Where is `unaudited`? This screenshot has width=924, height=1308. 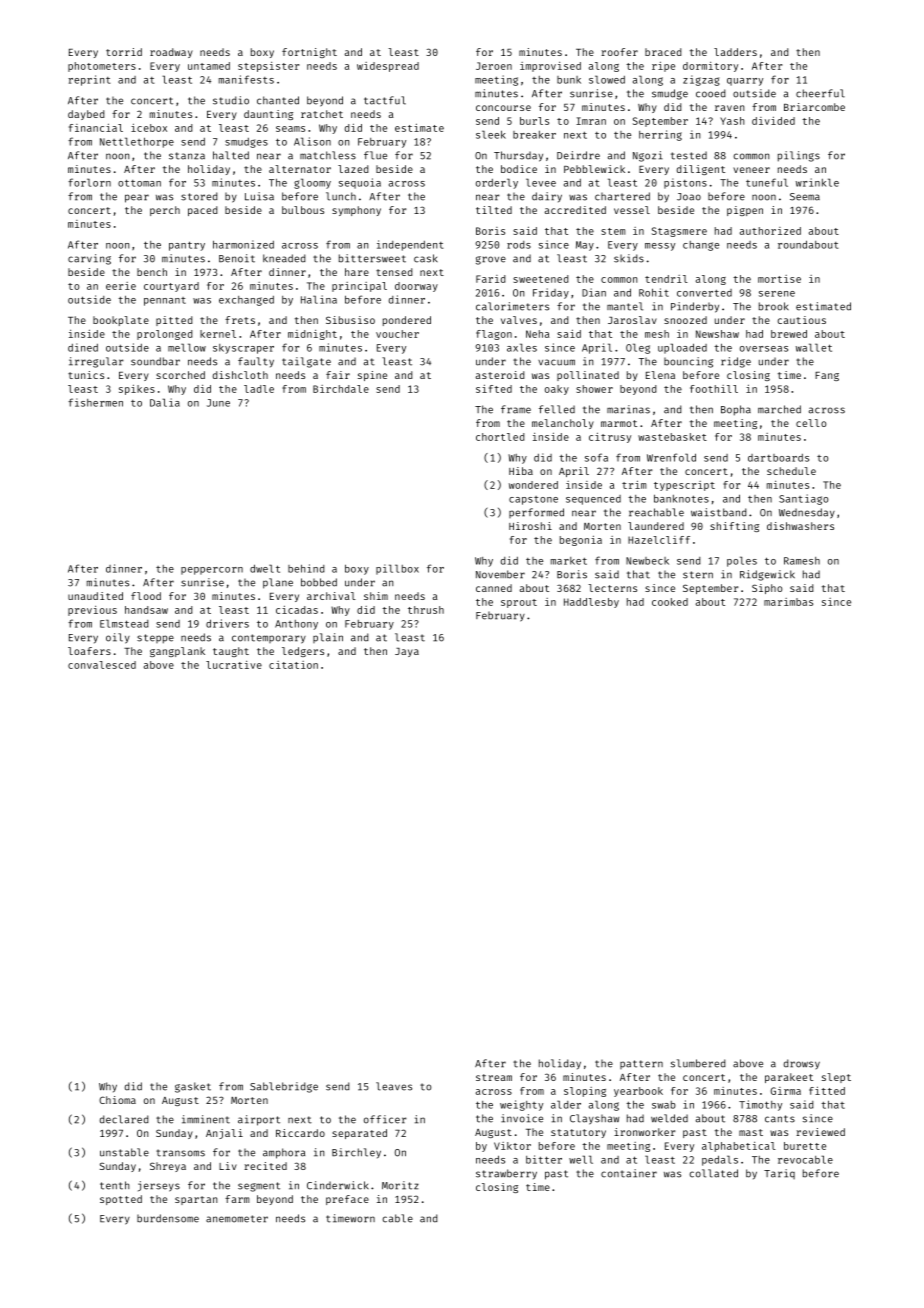 unaudited is located at coordinates (95, 596).
